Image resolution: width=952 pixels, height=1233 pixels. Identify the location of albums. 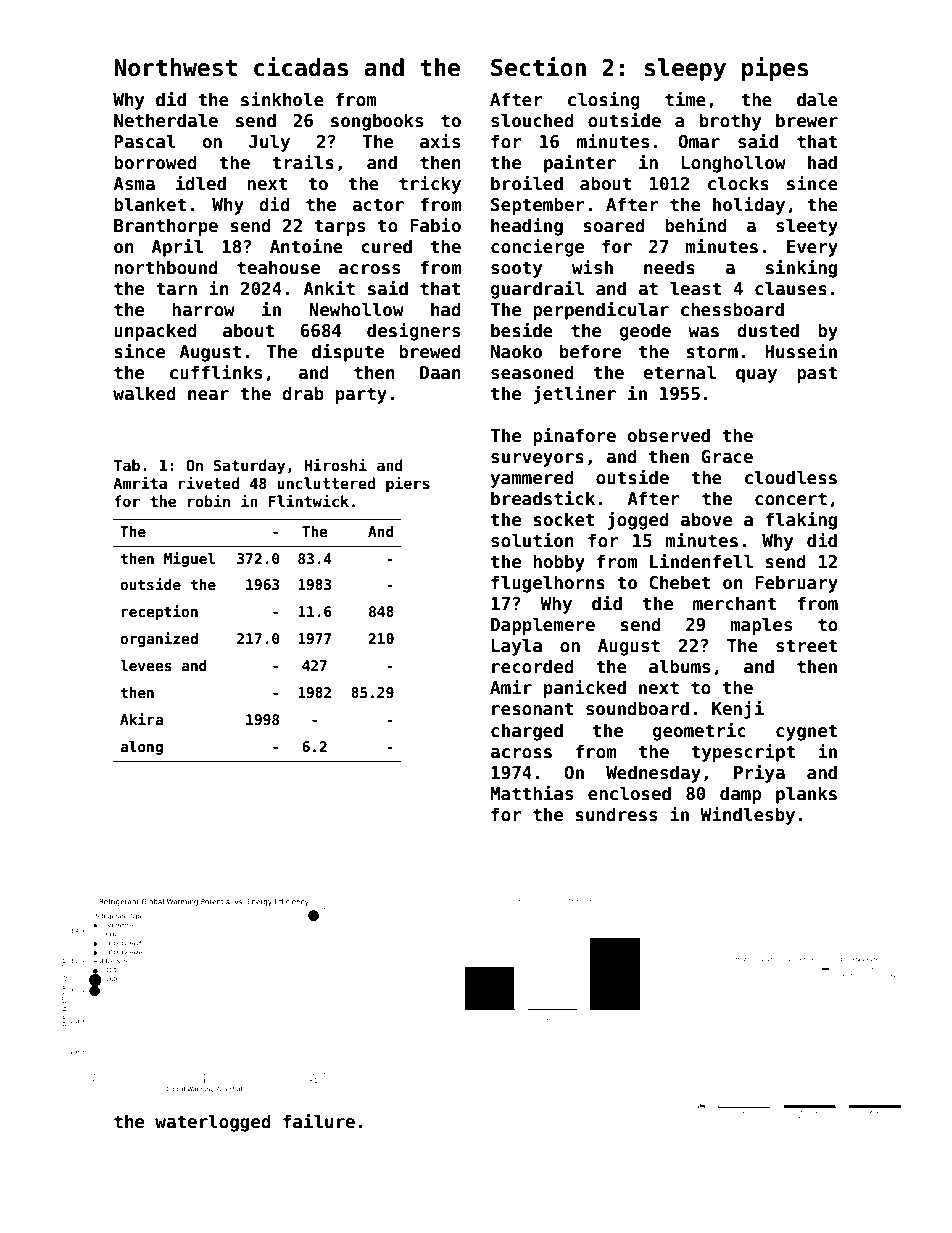
(679, 666).
